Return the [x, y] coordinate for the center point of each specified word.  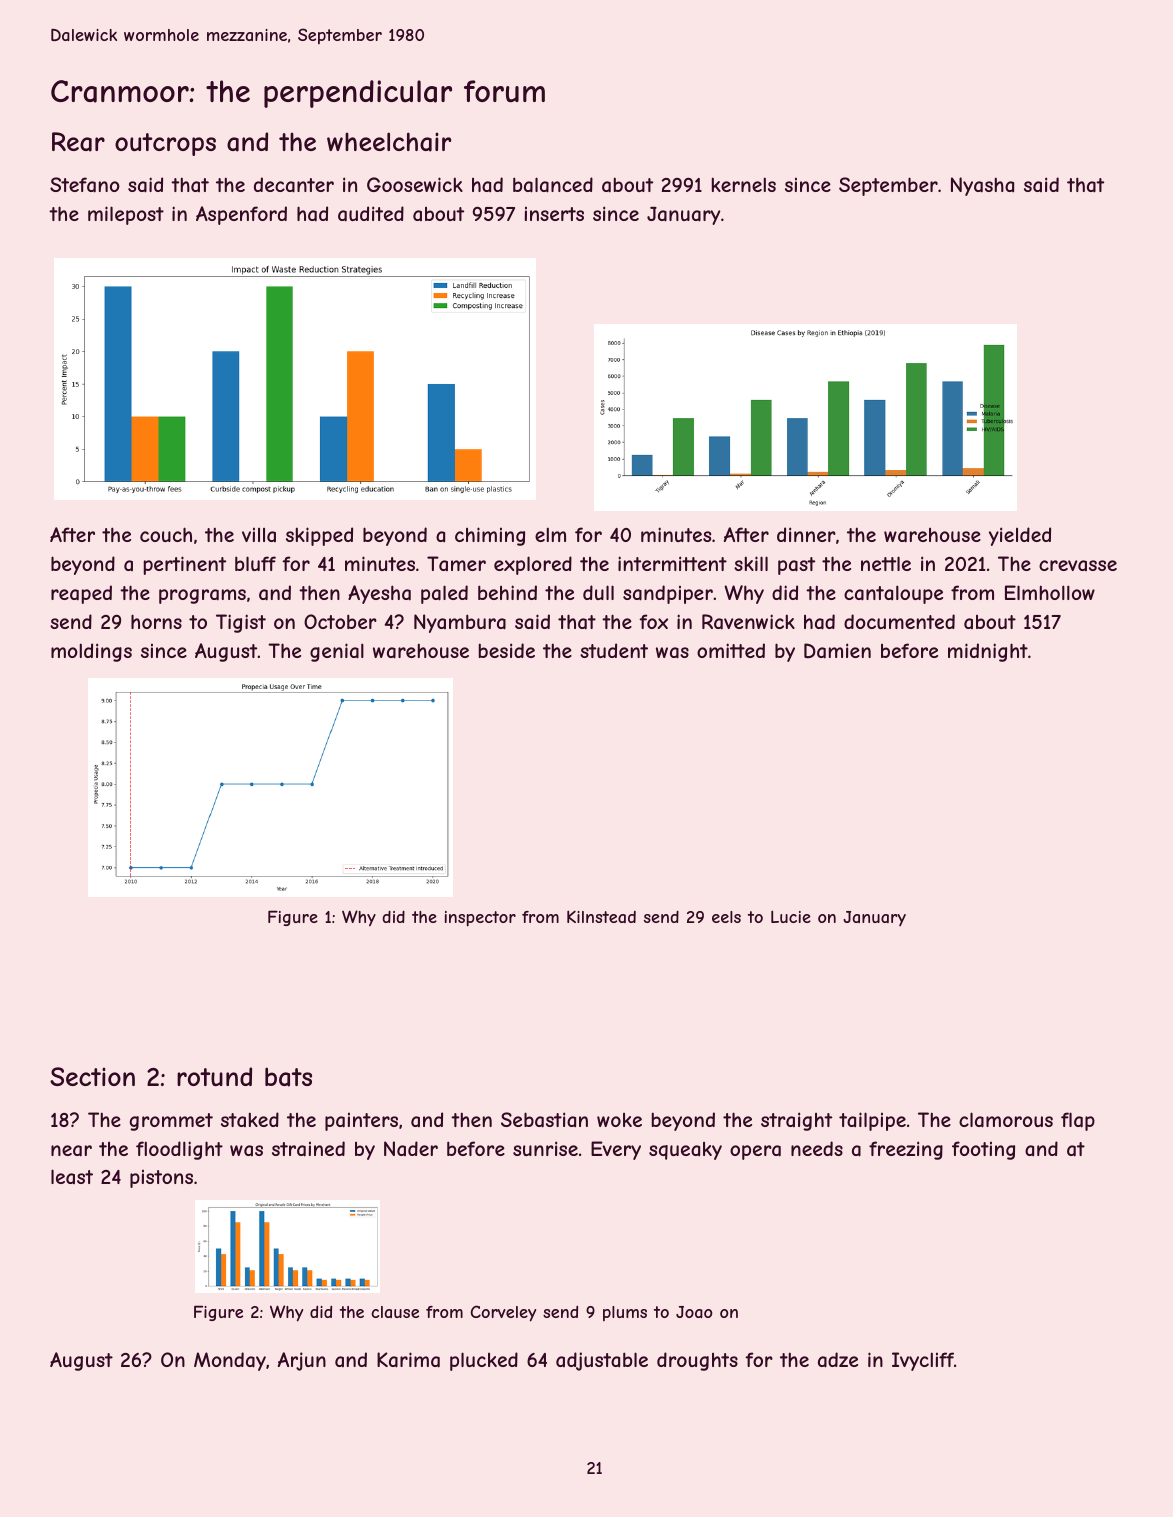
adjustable [602, 1361]
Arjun [302, 1361]
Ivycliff [923, 1361]
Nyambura [460, 623]
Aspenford [241, 215]
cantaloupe [893, 594]
